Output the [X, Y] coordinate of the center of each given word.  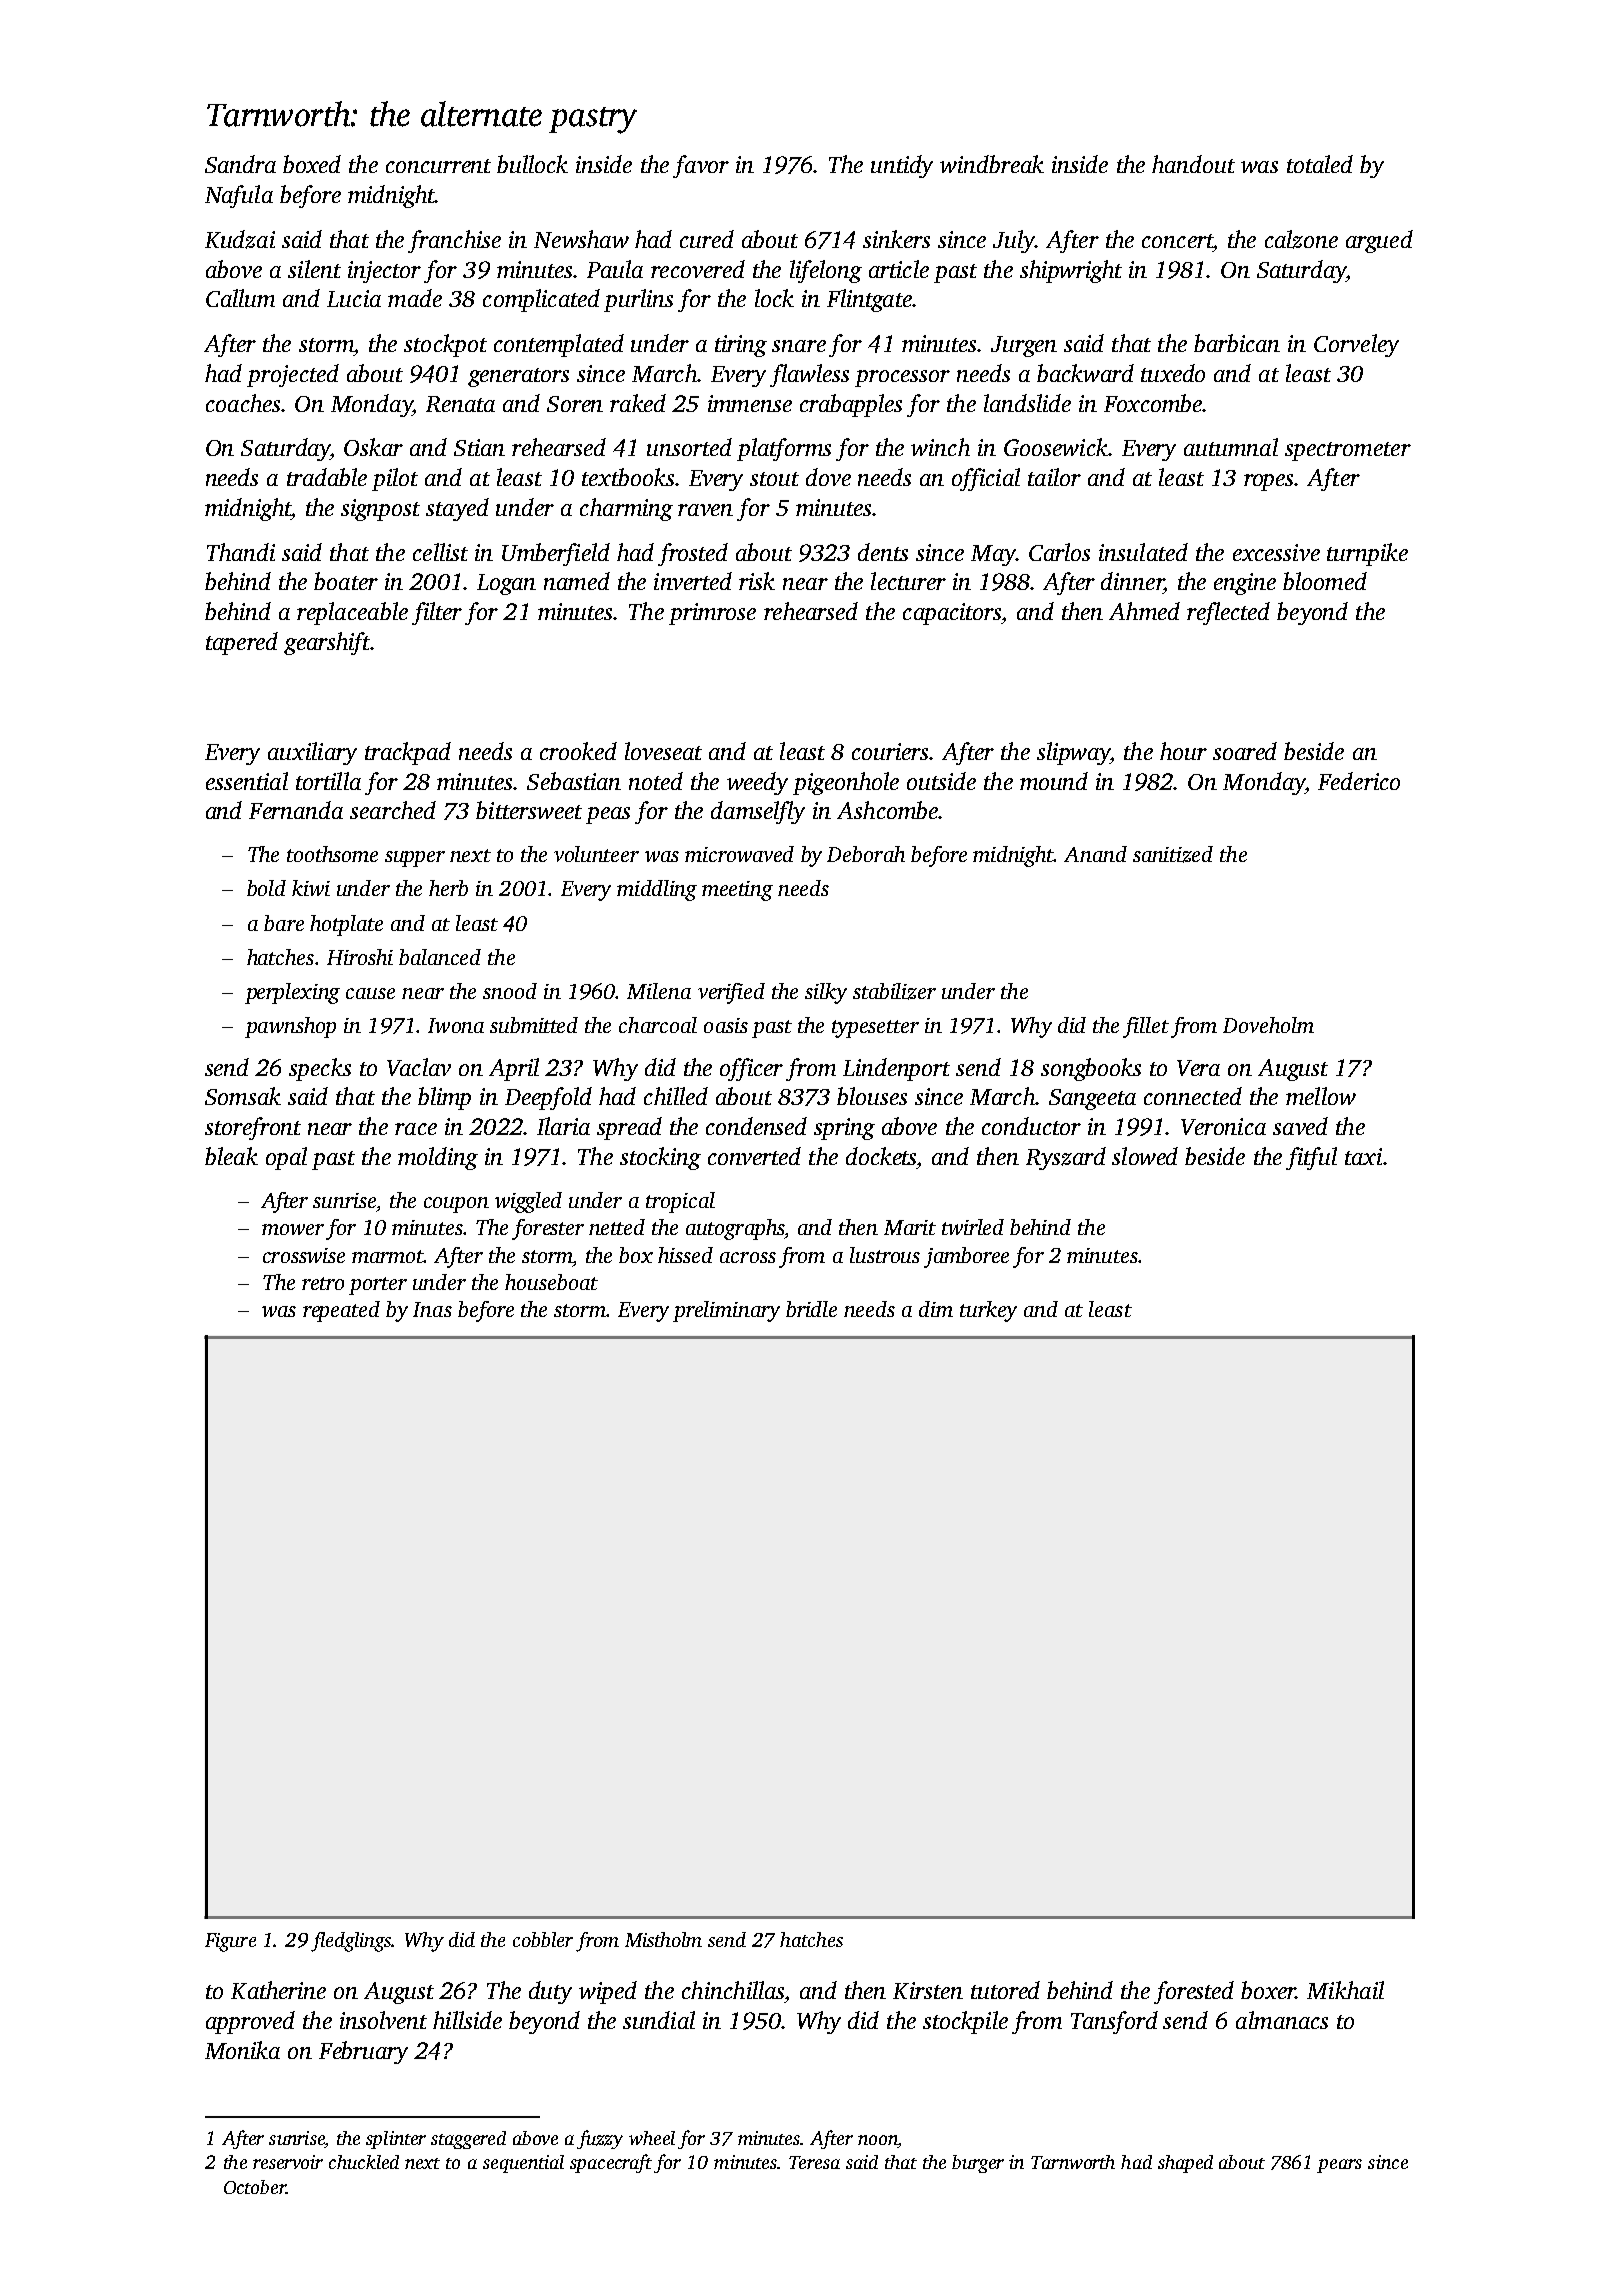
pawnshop [290, 1027]
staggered [468, 2140]
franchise [454, 241]
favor [701, 166]
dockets [881, 1156]
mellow [1321, 1096]
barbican [1237, 343]
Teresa [814, 2162]
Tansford [1114, 2022]
